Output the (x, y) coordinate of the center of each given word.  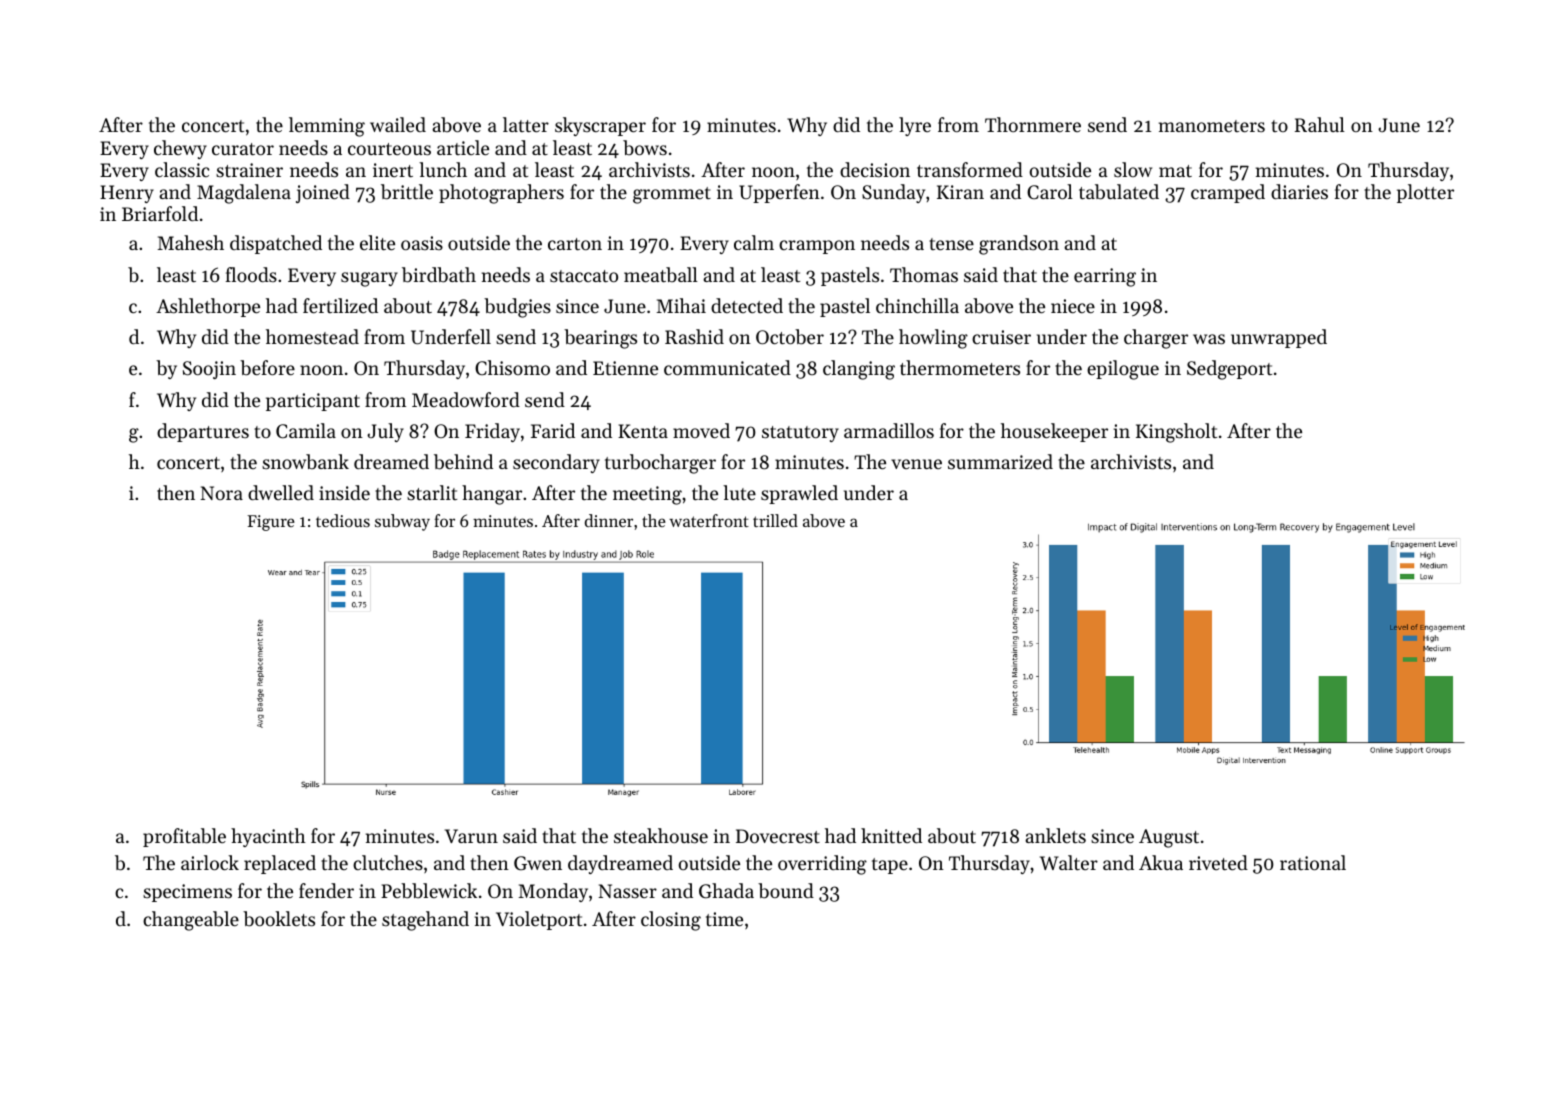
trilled (775, 520)
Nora (221, 493)
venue (916, 464)
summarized (1000, 461)
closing (671, 921)
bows (645, 147)
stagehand (425, 921)
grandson (1019, 245)
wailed (398, 124)
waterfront (709, 520)
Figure (271, 523)
